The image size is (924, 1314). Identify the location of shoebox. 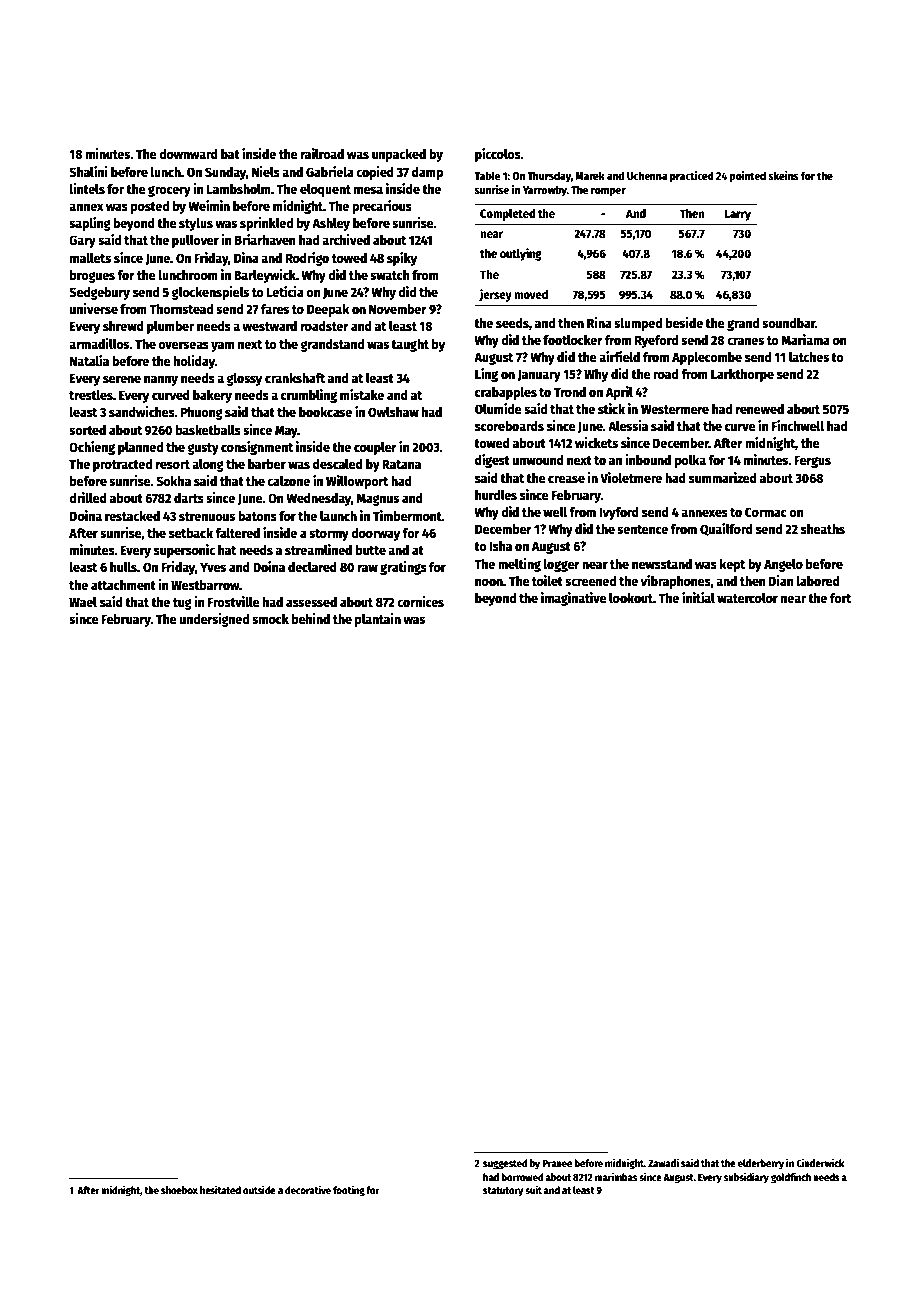
(179, 1190).
